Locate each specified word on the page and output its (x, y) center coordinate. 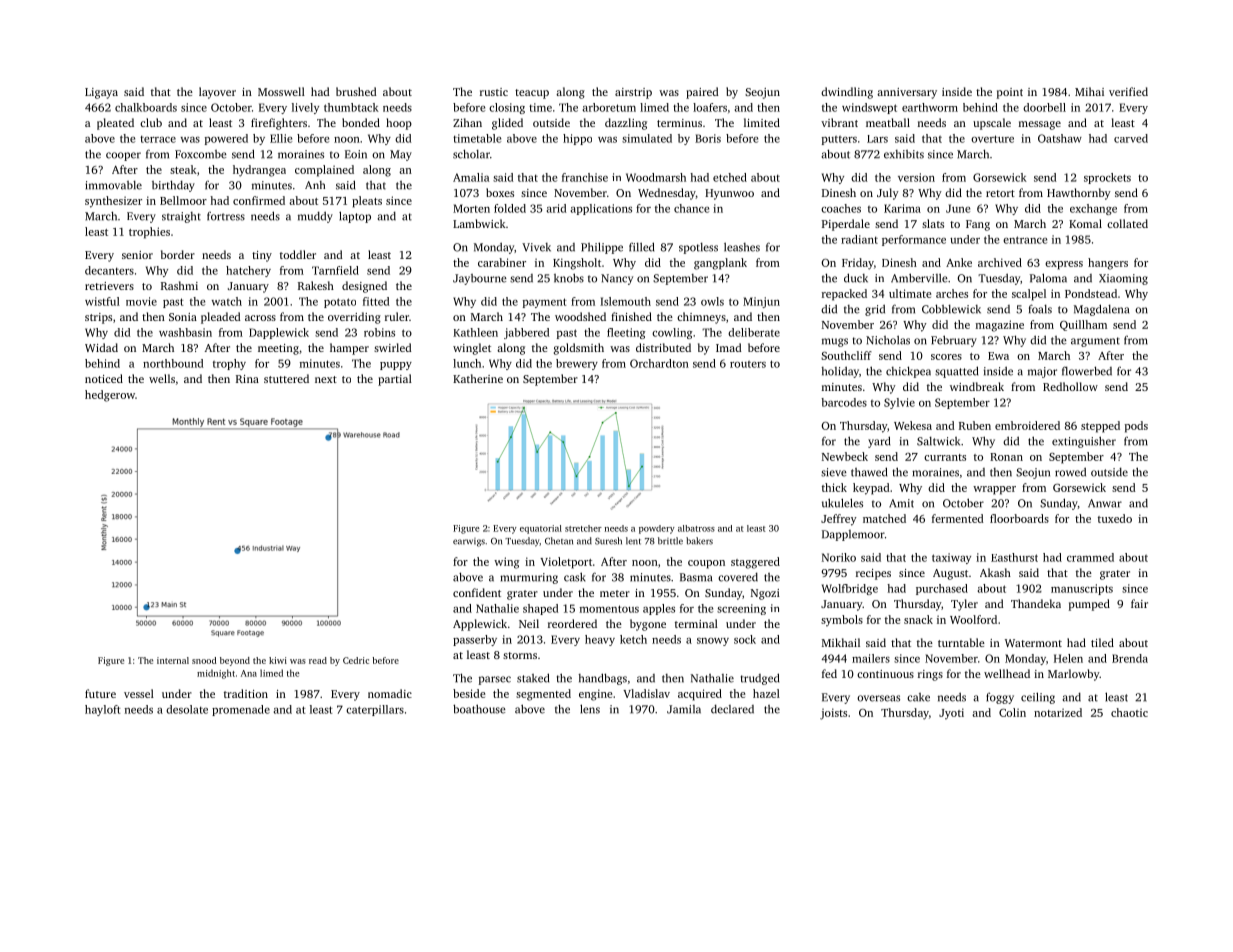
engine (595, 695)
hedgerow (110, 396)
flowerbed (1087, 371)
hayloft (102, 710)
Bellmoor (183, 200)
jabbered (526, 333)
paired (702, 93)
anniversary (907, 93)
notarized (1058, 712)
